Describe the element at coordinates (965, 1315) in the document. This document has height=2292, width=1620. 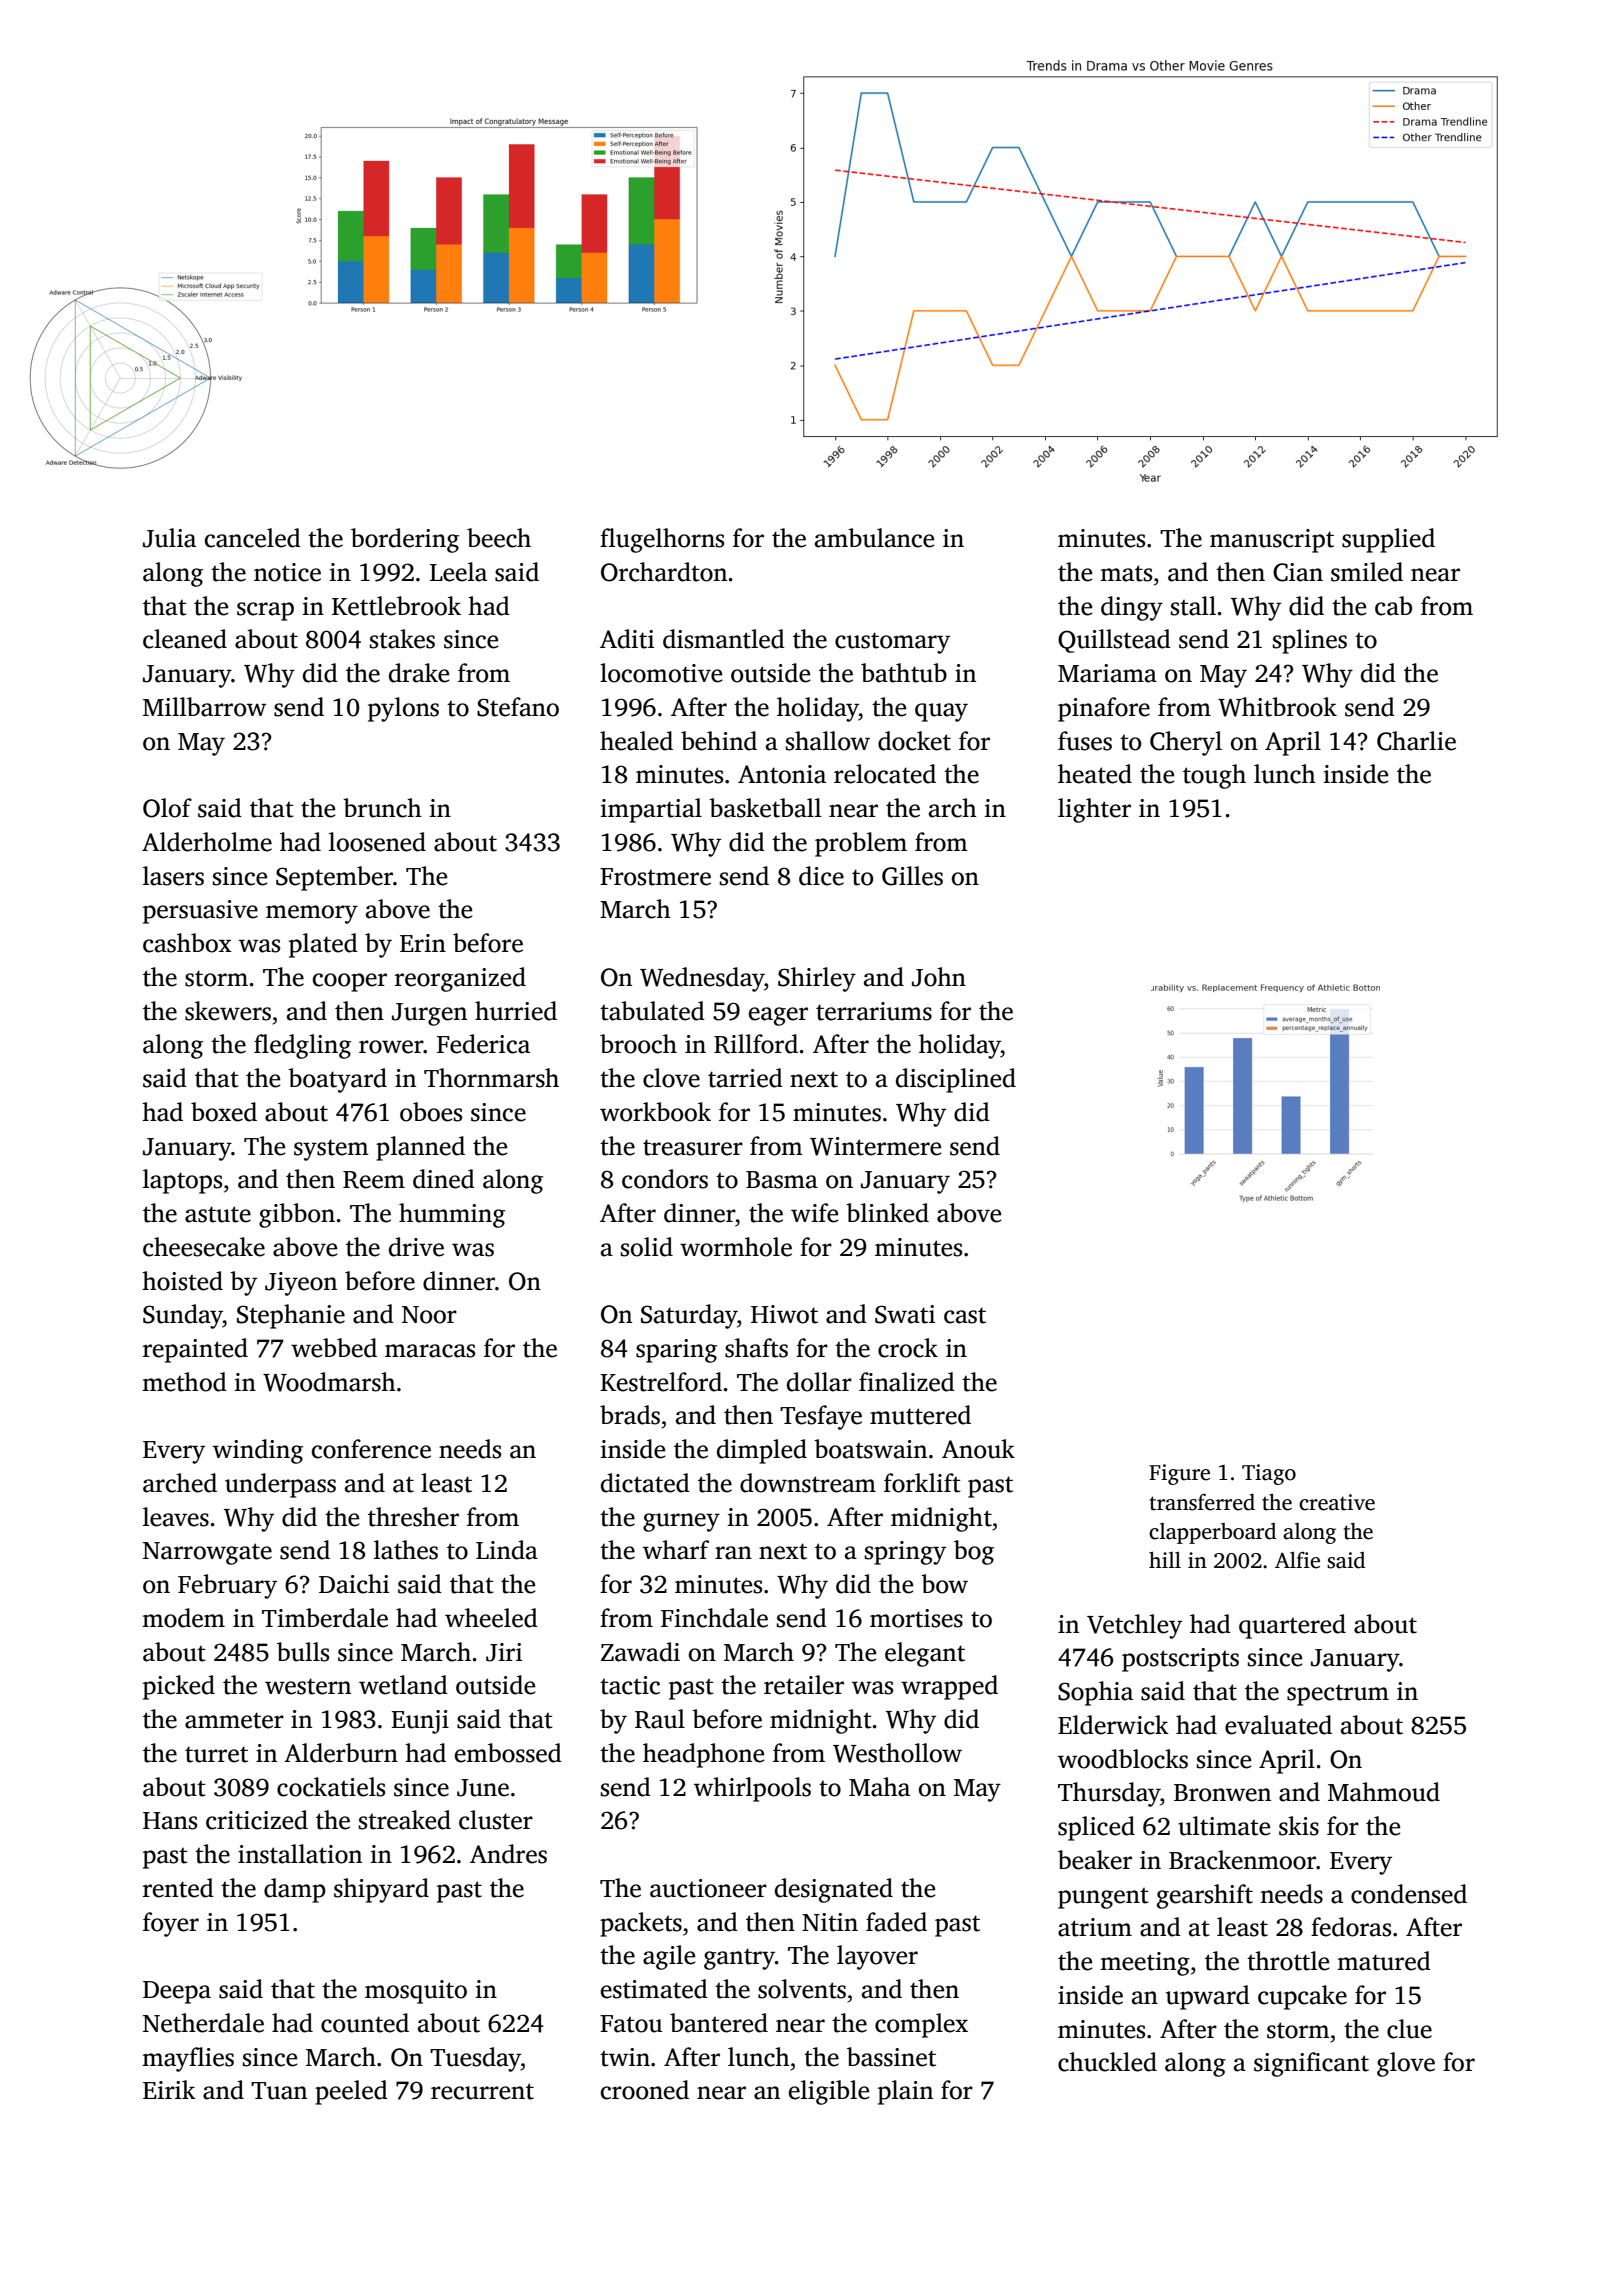
I see `cast` at that location.
